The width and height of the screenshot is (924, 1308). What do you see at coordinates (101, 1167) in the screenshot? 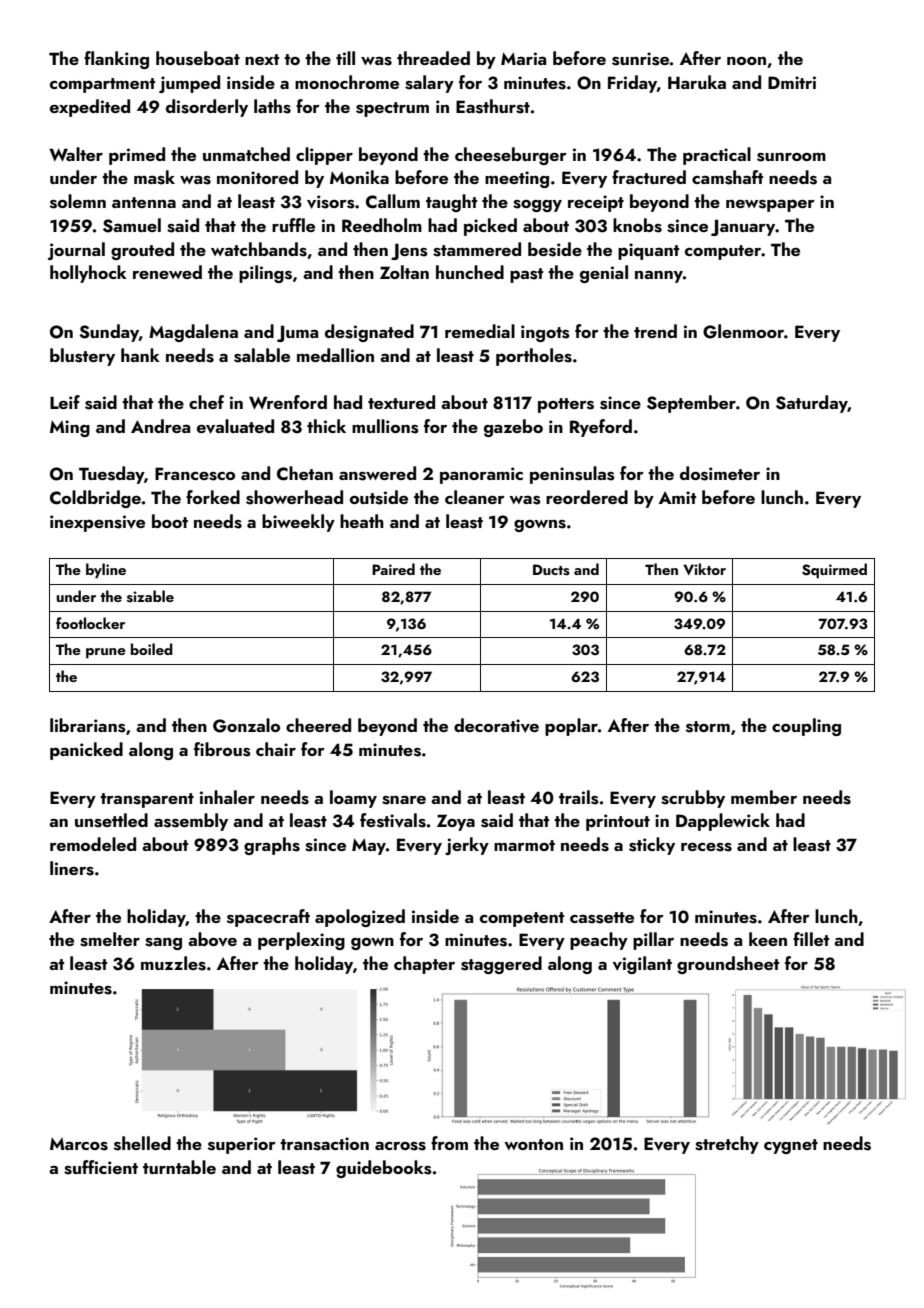
I see `sufficient` at bounding box center [101, 1167].
